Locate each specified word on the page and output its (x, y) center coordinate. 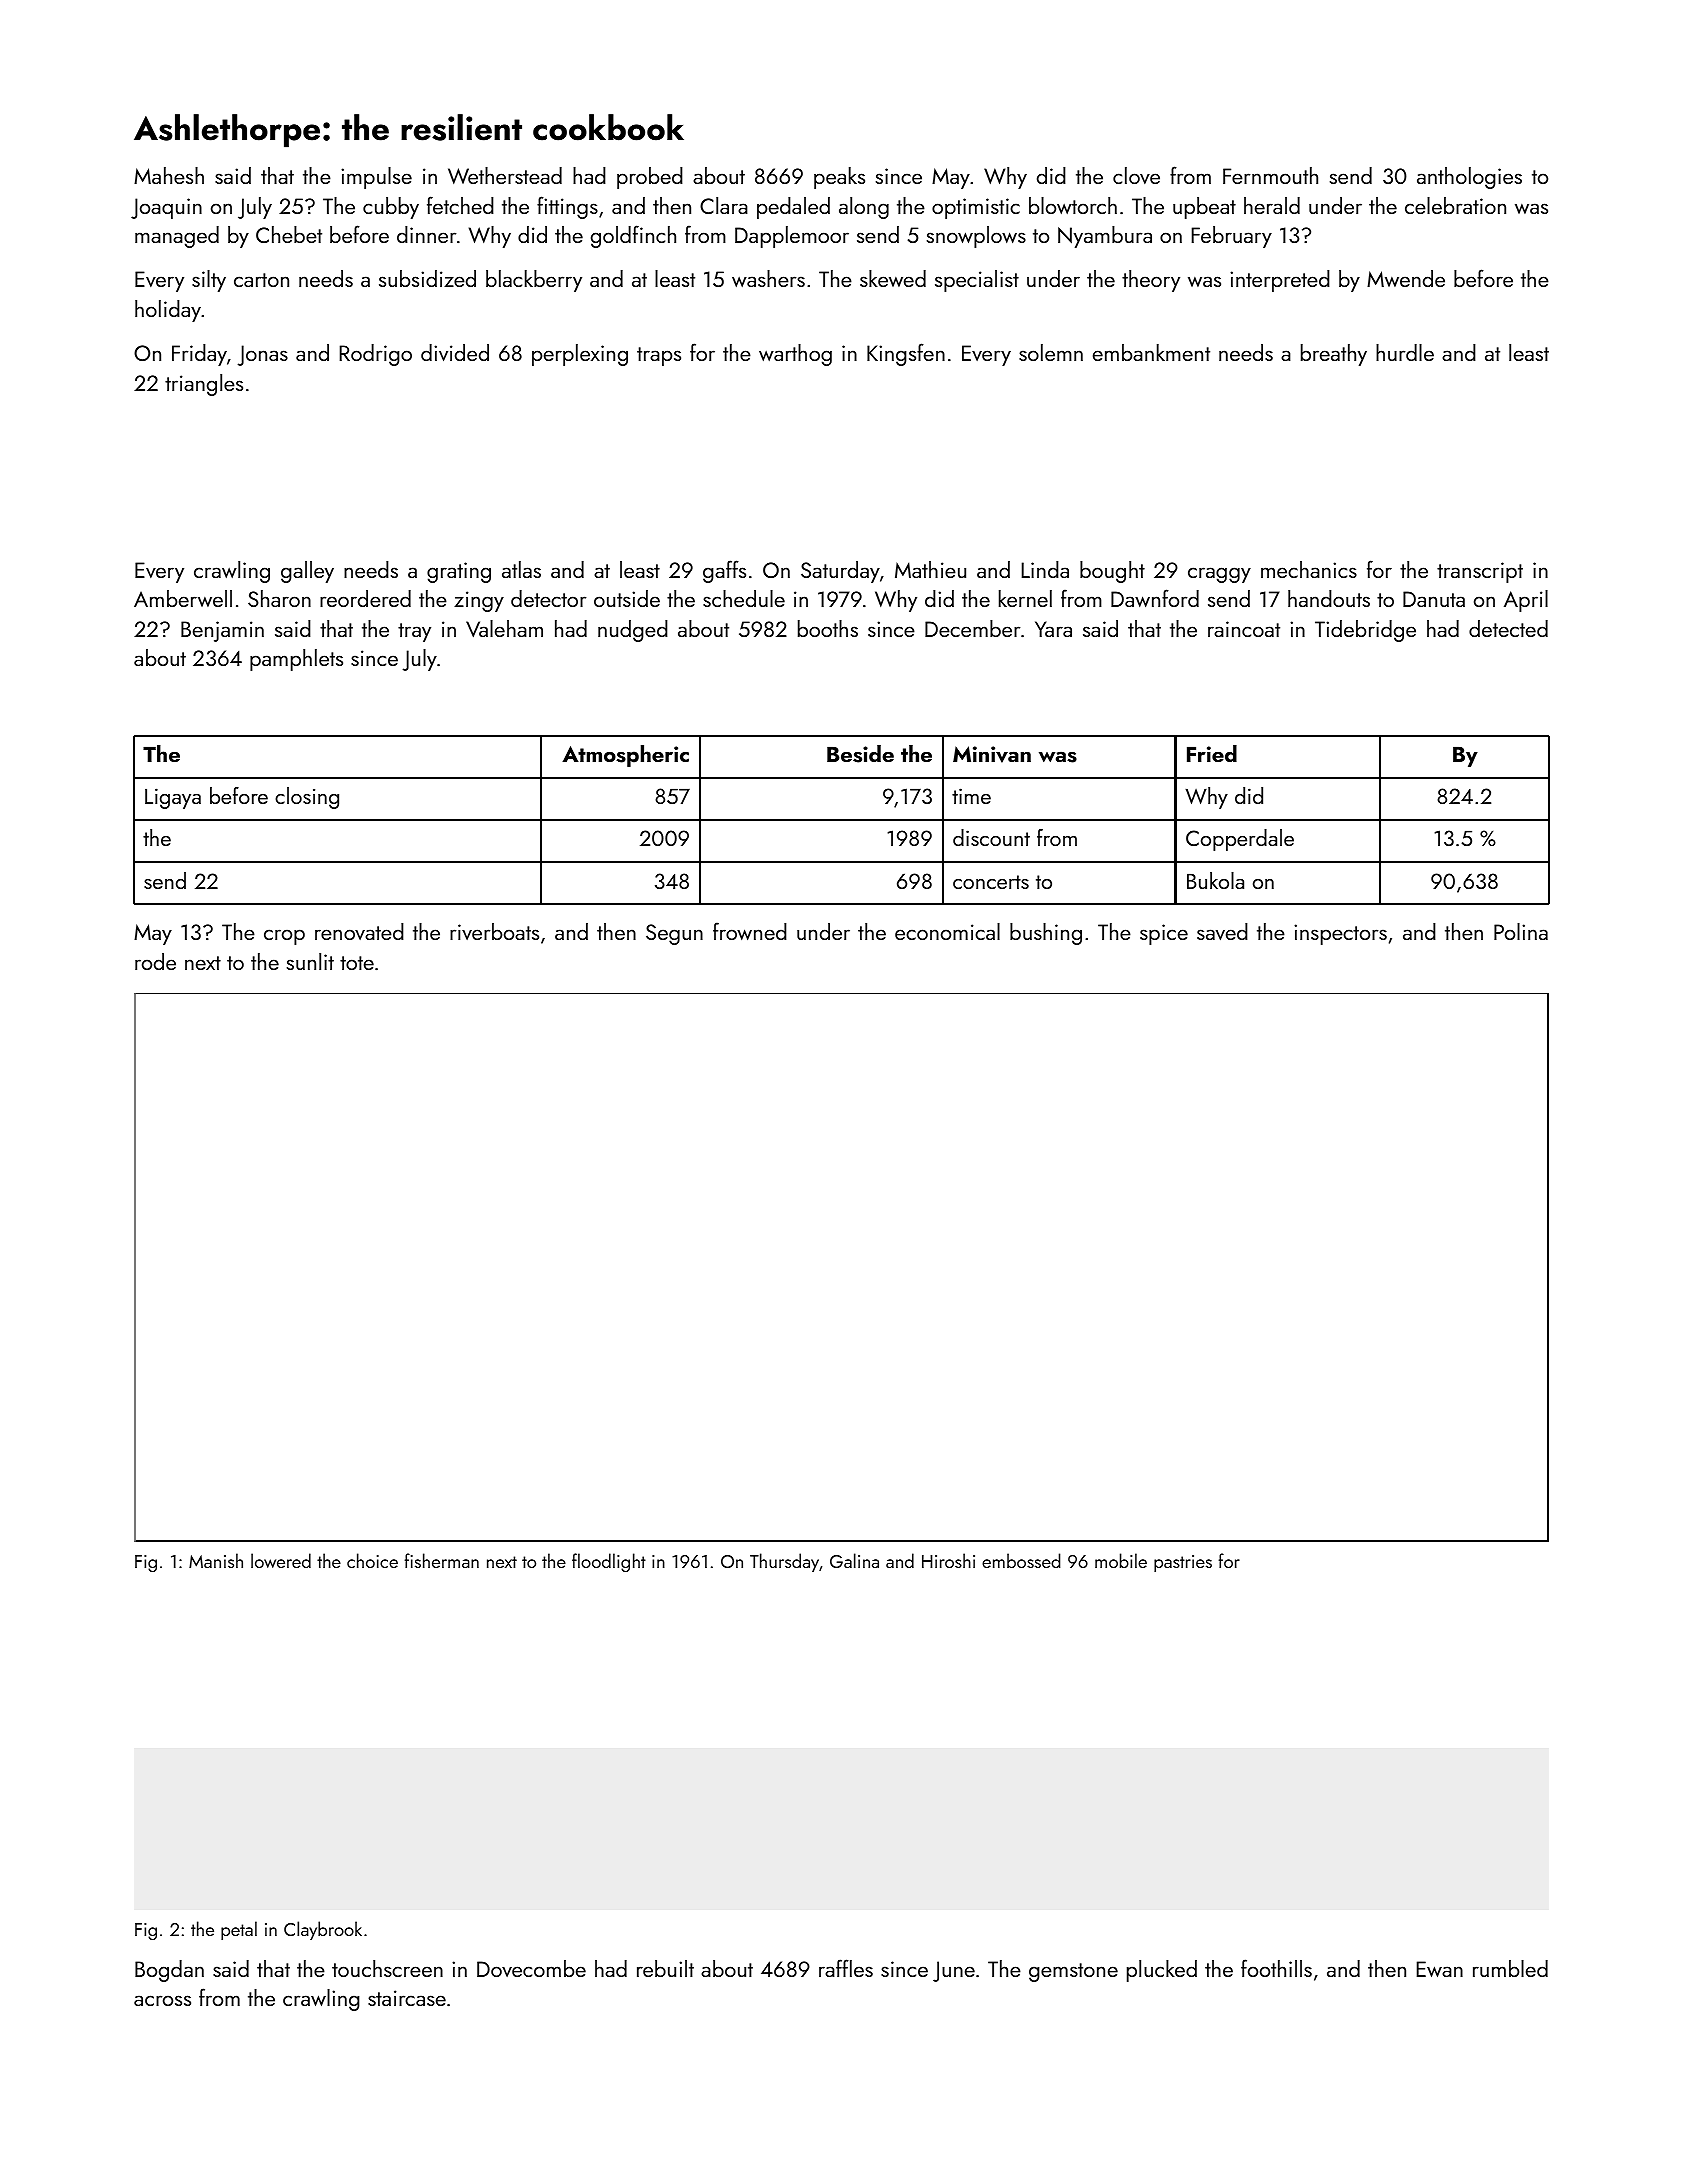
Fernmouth (1270, 175)
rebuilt (665, 1968)
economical (947, 931)
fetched (460, 205)
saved (1222, 932)
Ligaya (173, 798)
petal (239, 1930)
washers (768, 278)
